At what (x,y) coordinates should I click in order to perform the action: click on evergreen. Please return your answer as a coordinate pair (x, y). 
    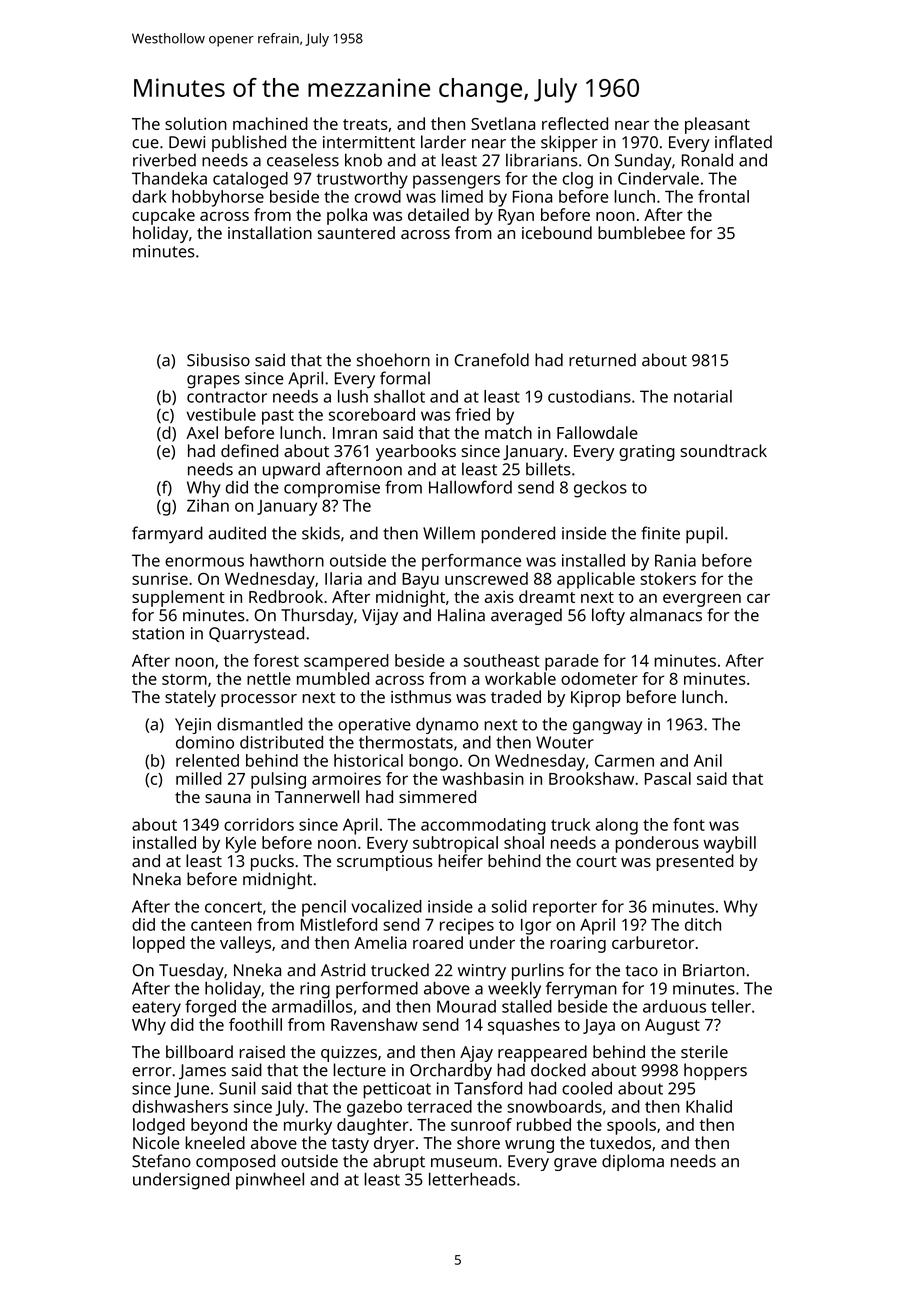
    Looking at the image, I should click on (702, 600).
